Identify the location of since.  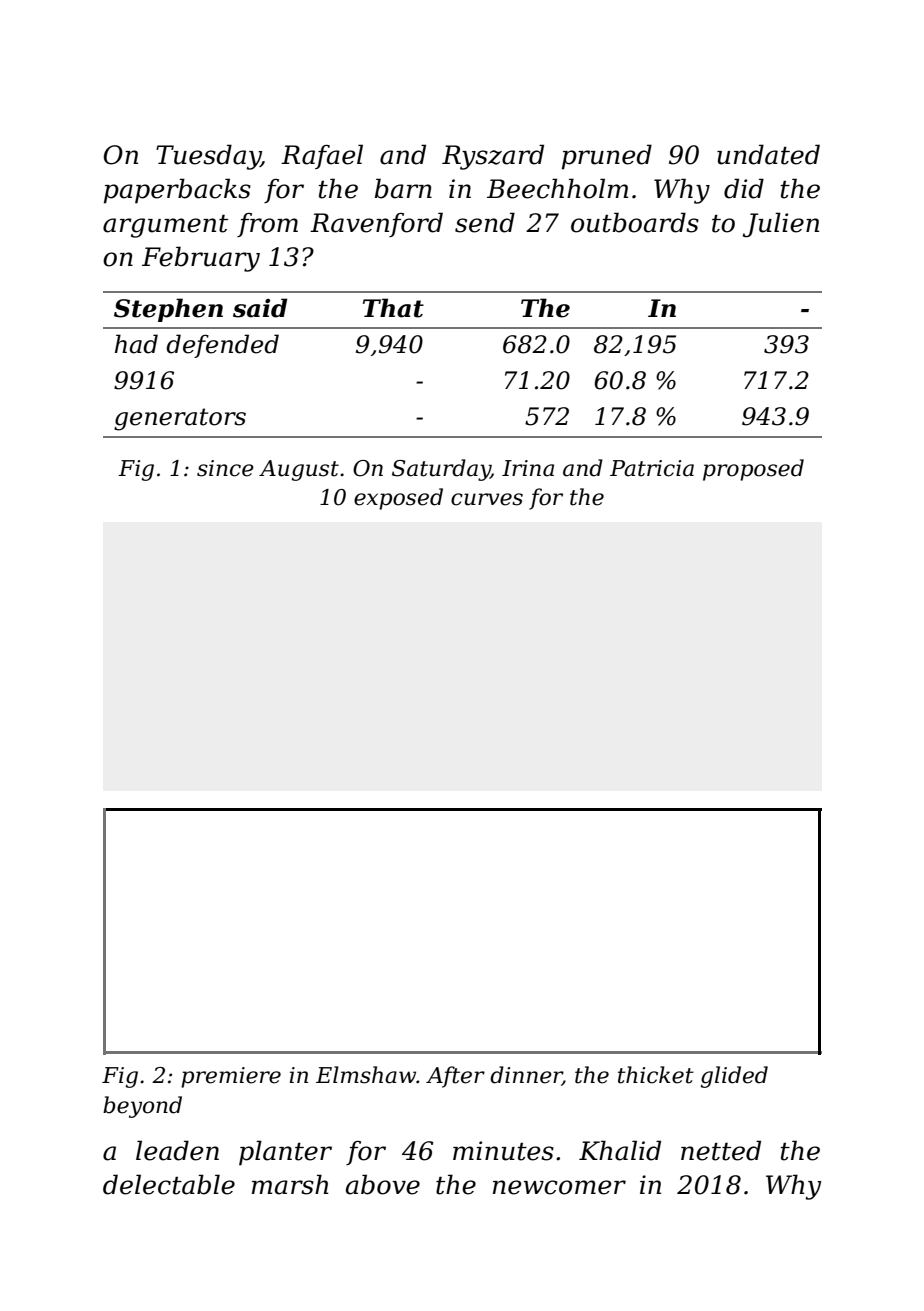
(225, 468).
